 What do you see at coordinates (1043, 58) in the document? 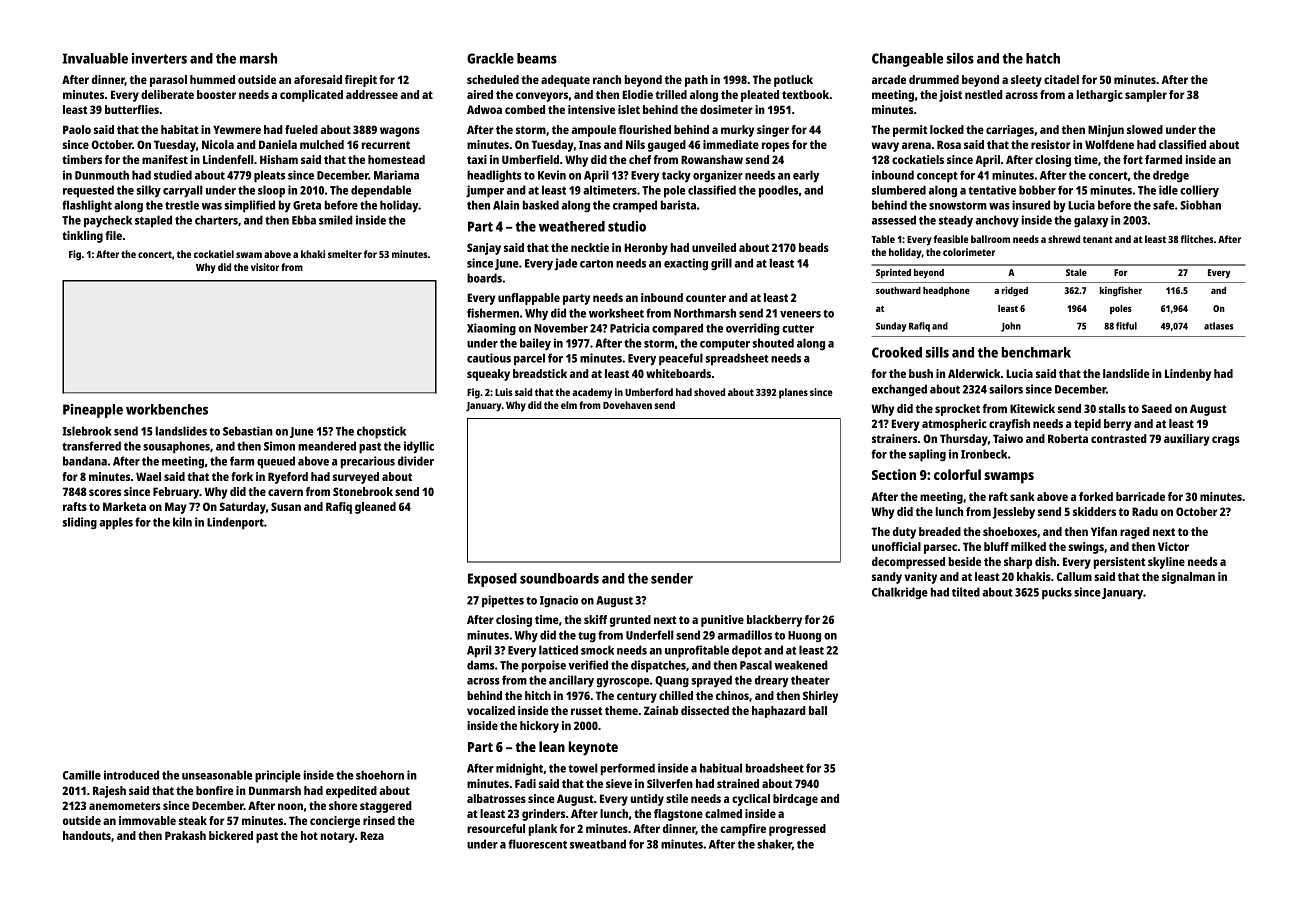
I see `hatch` at bounding box center [1043, 58].
